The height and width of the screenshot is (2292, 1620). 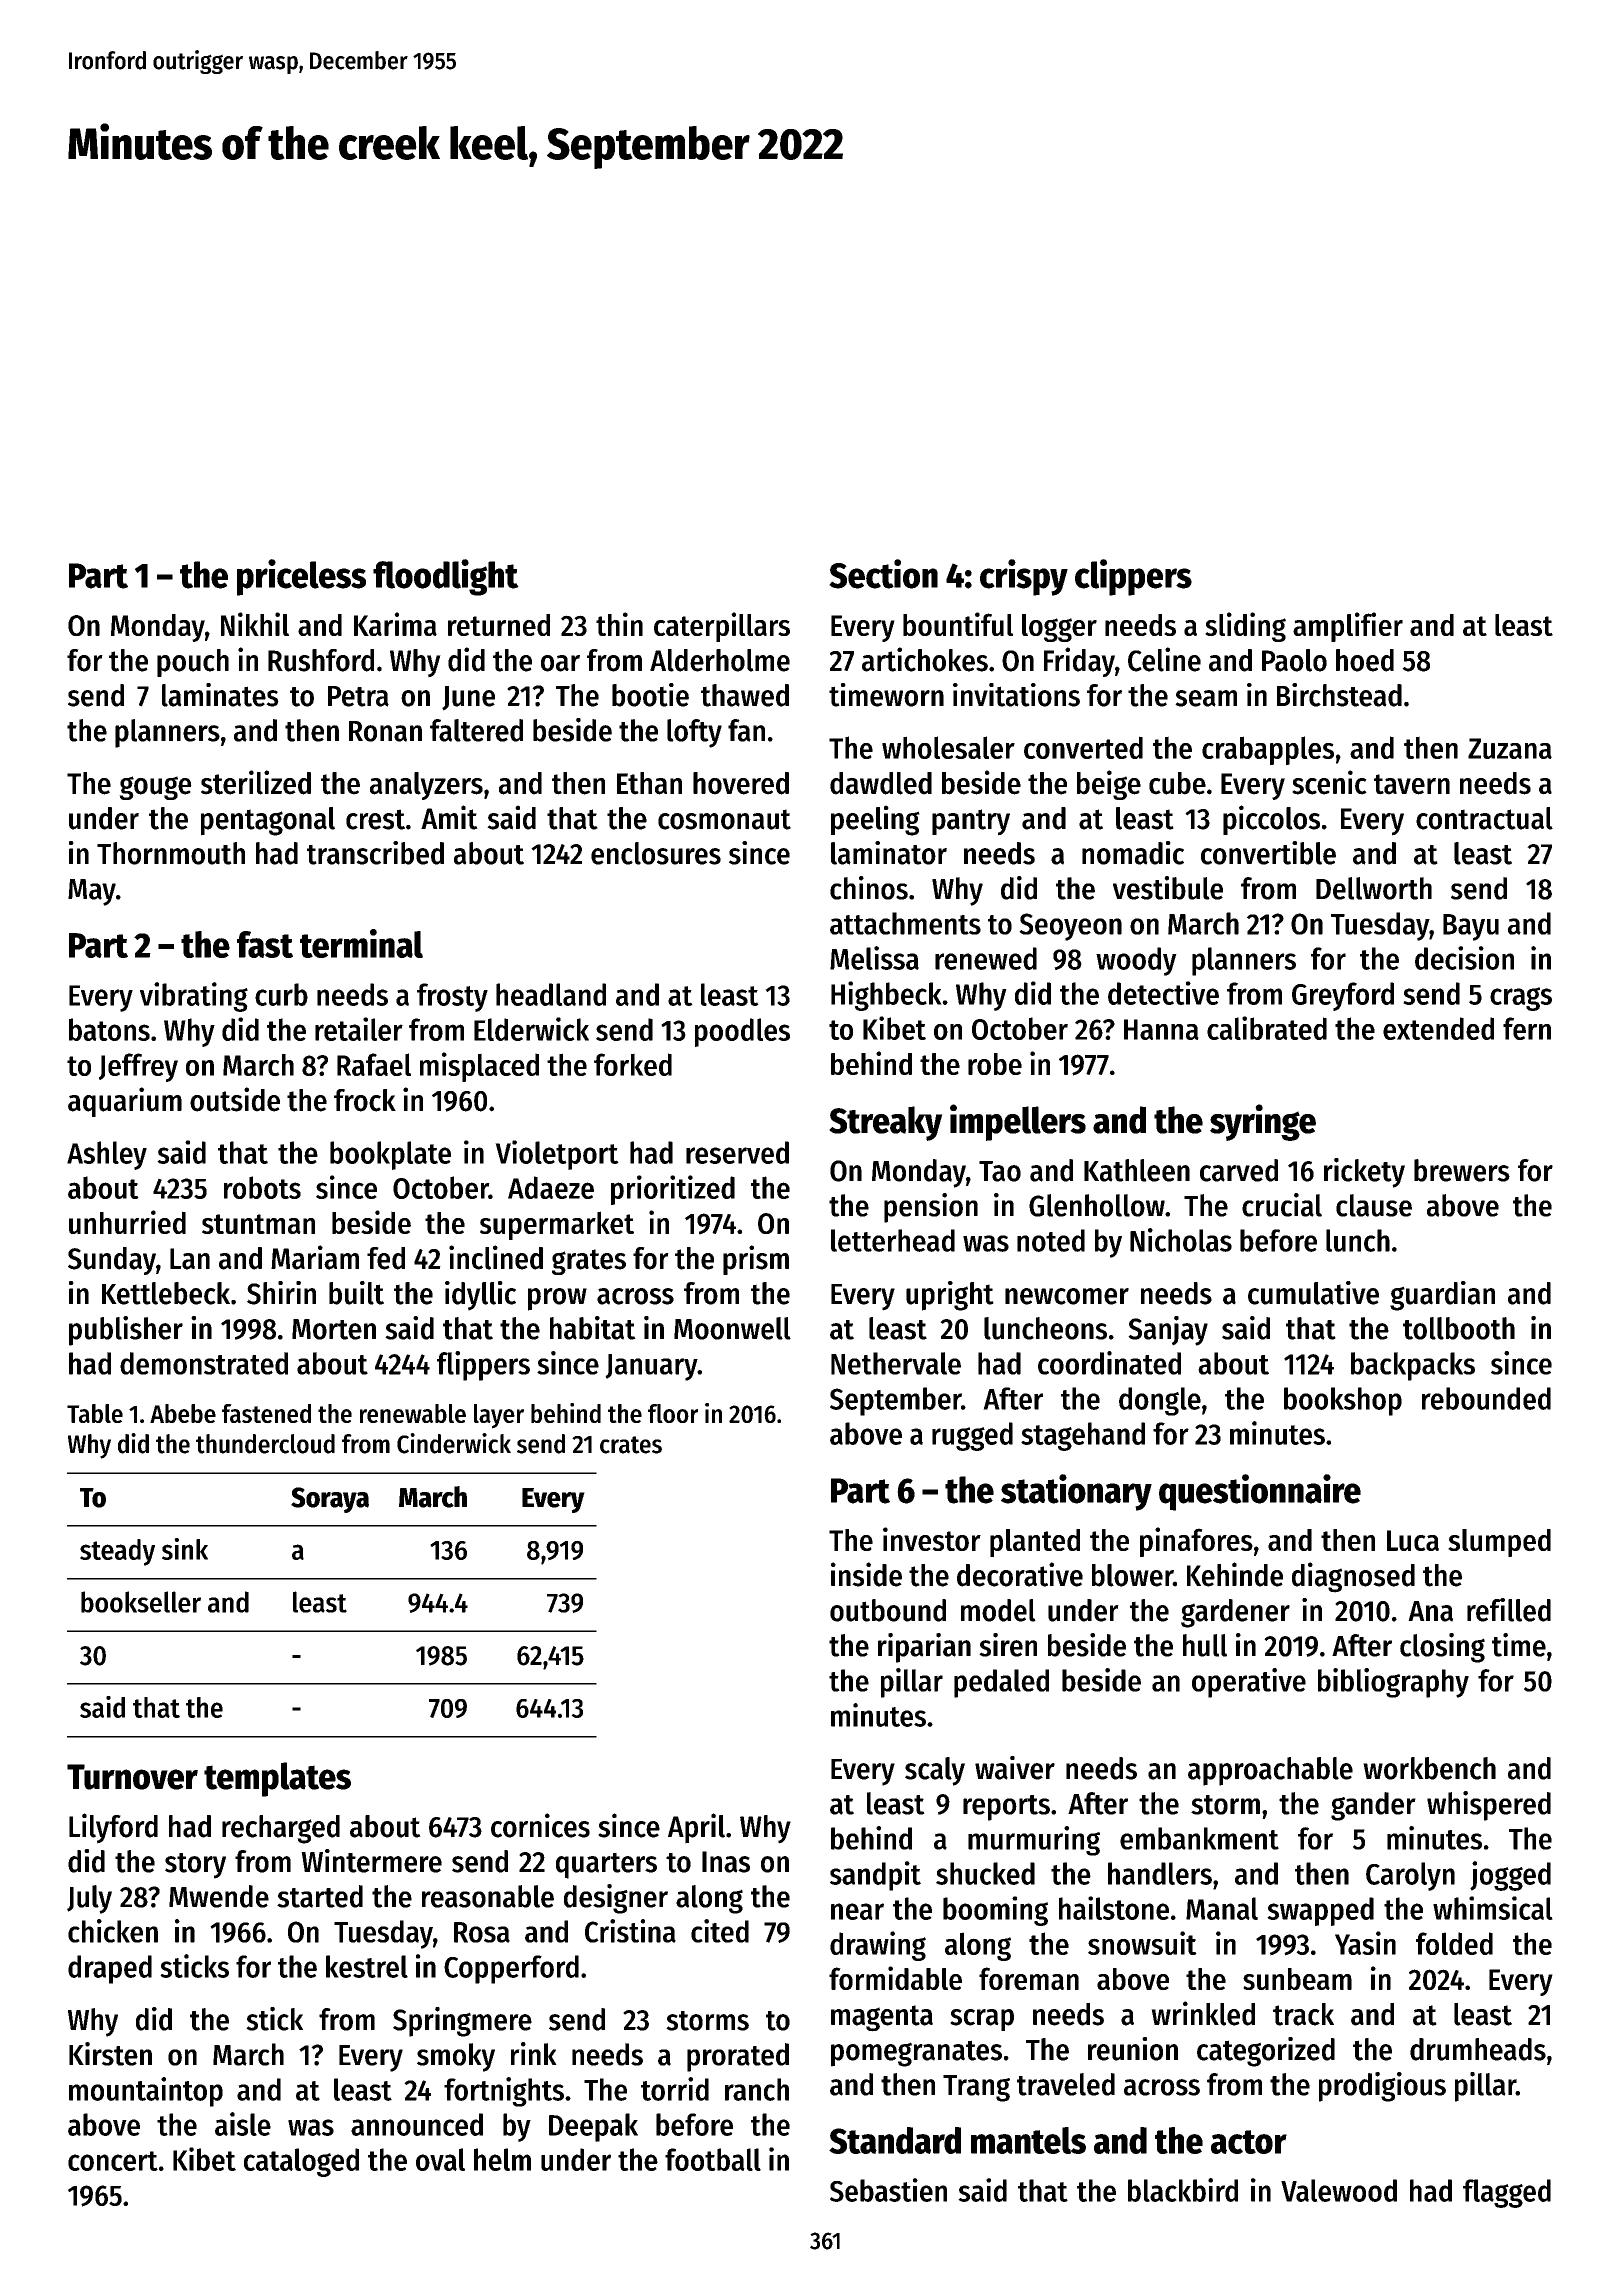 I want to click on drumheads, so click(x=1478, y=2049).
